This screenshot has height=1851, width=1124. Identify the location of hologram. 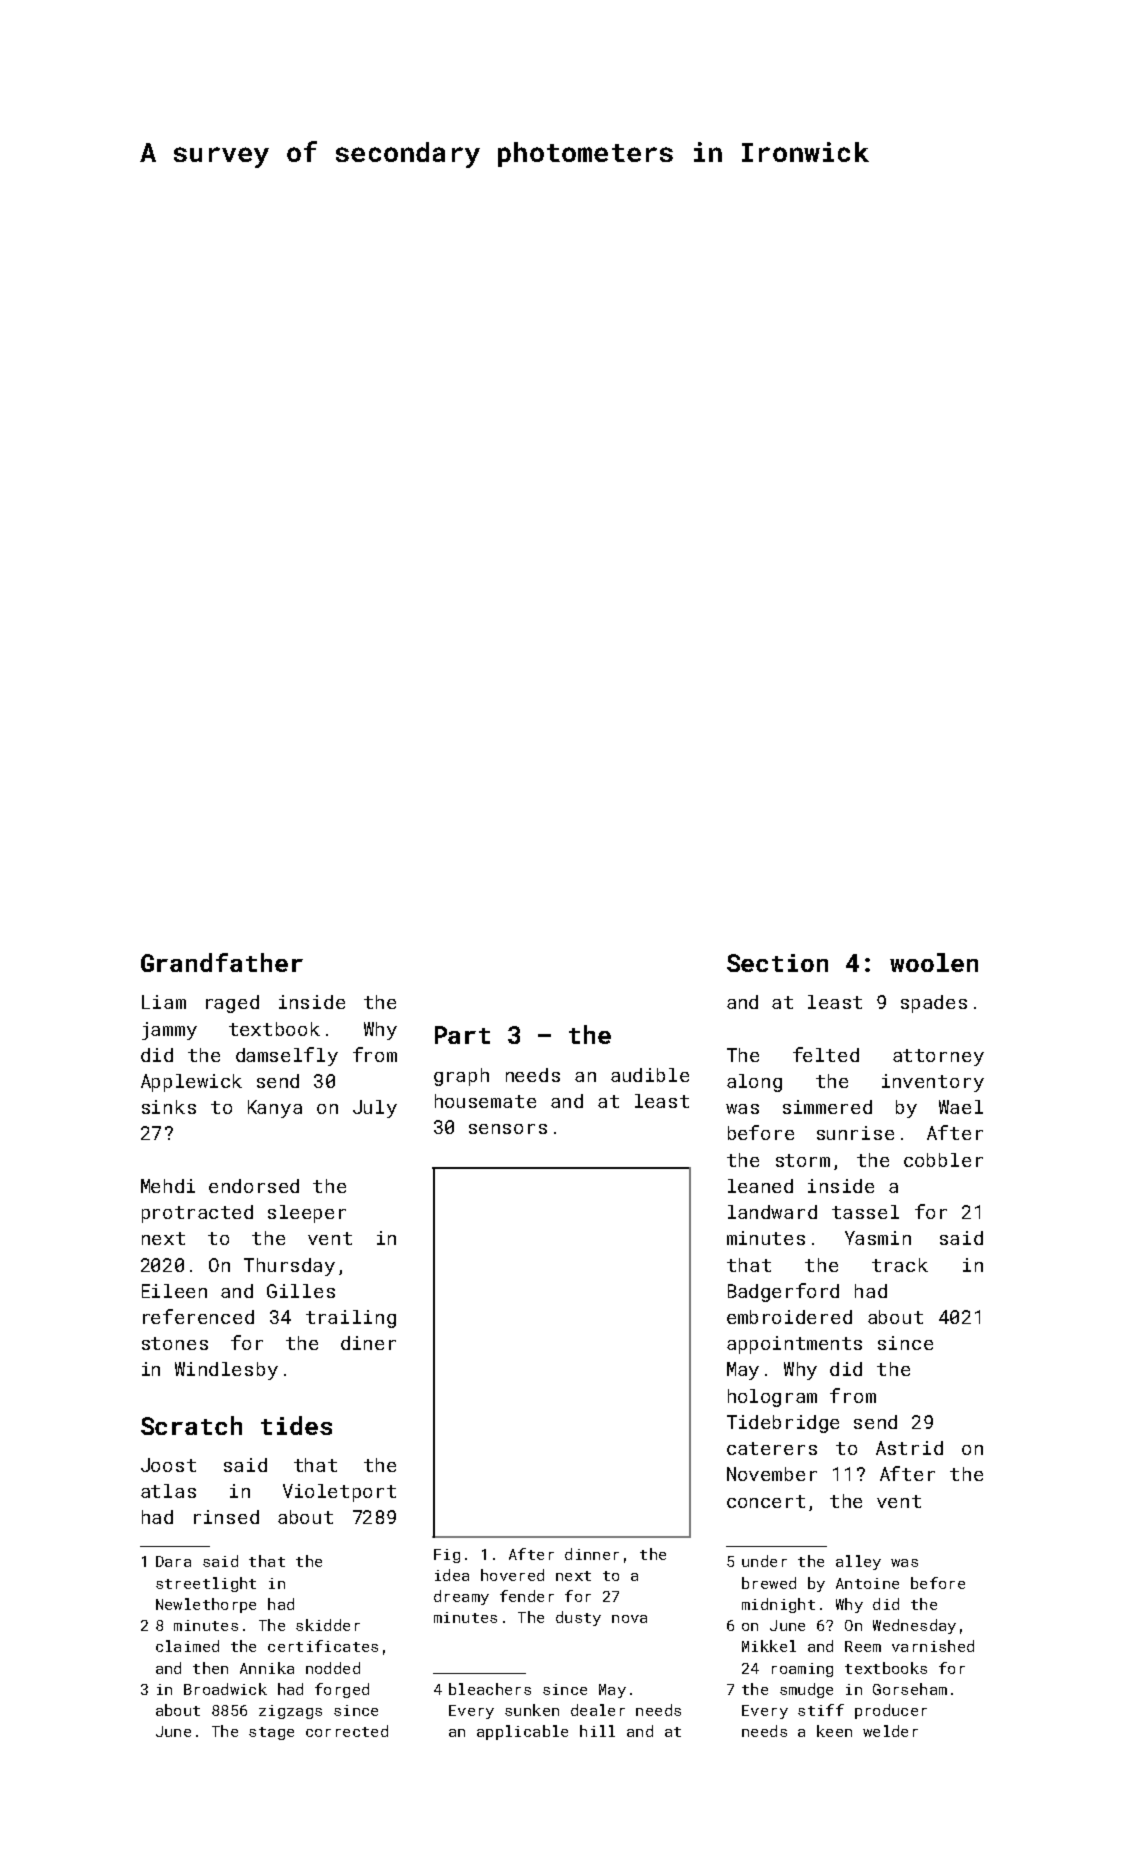
(772, 1398).
